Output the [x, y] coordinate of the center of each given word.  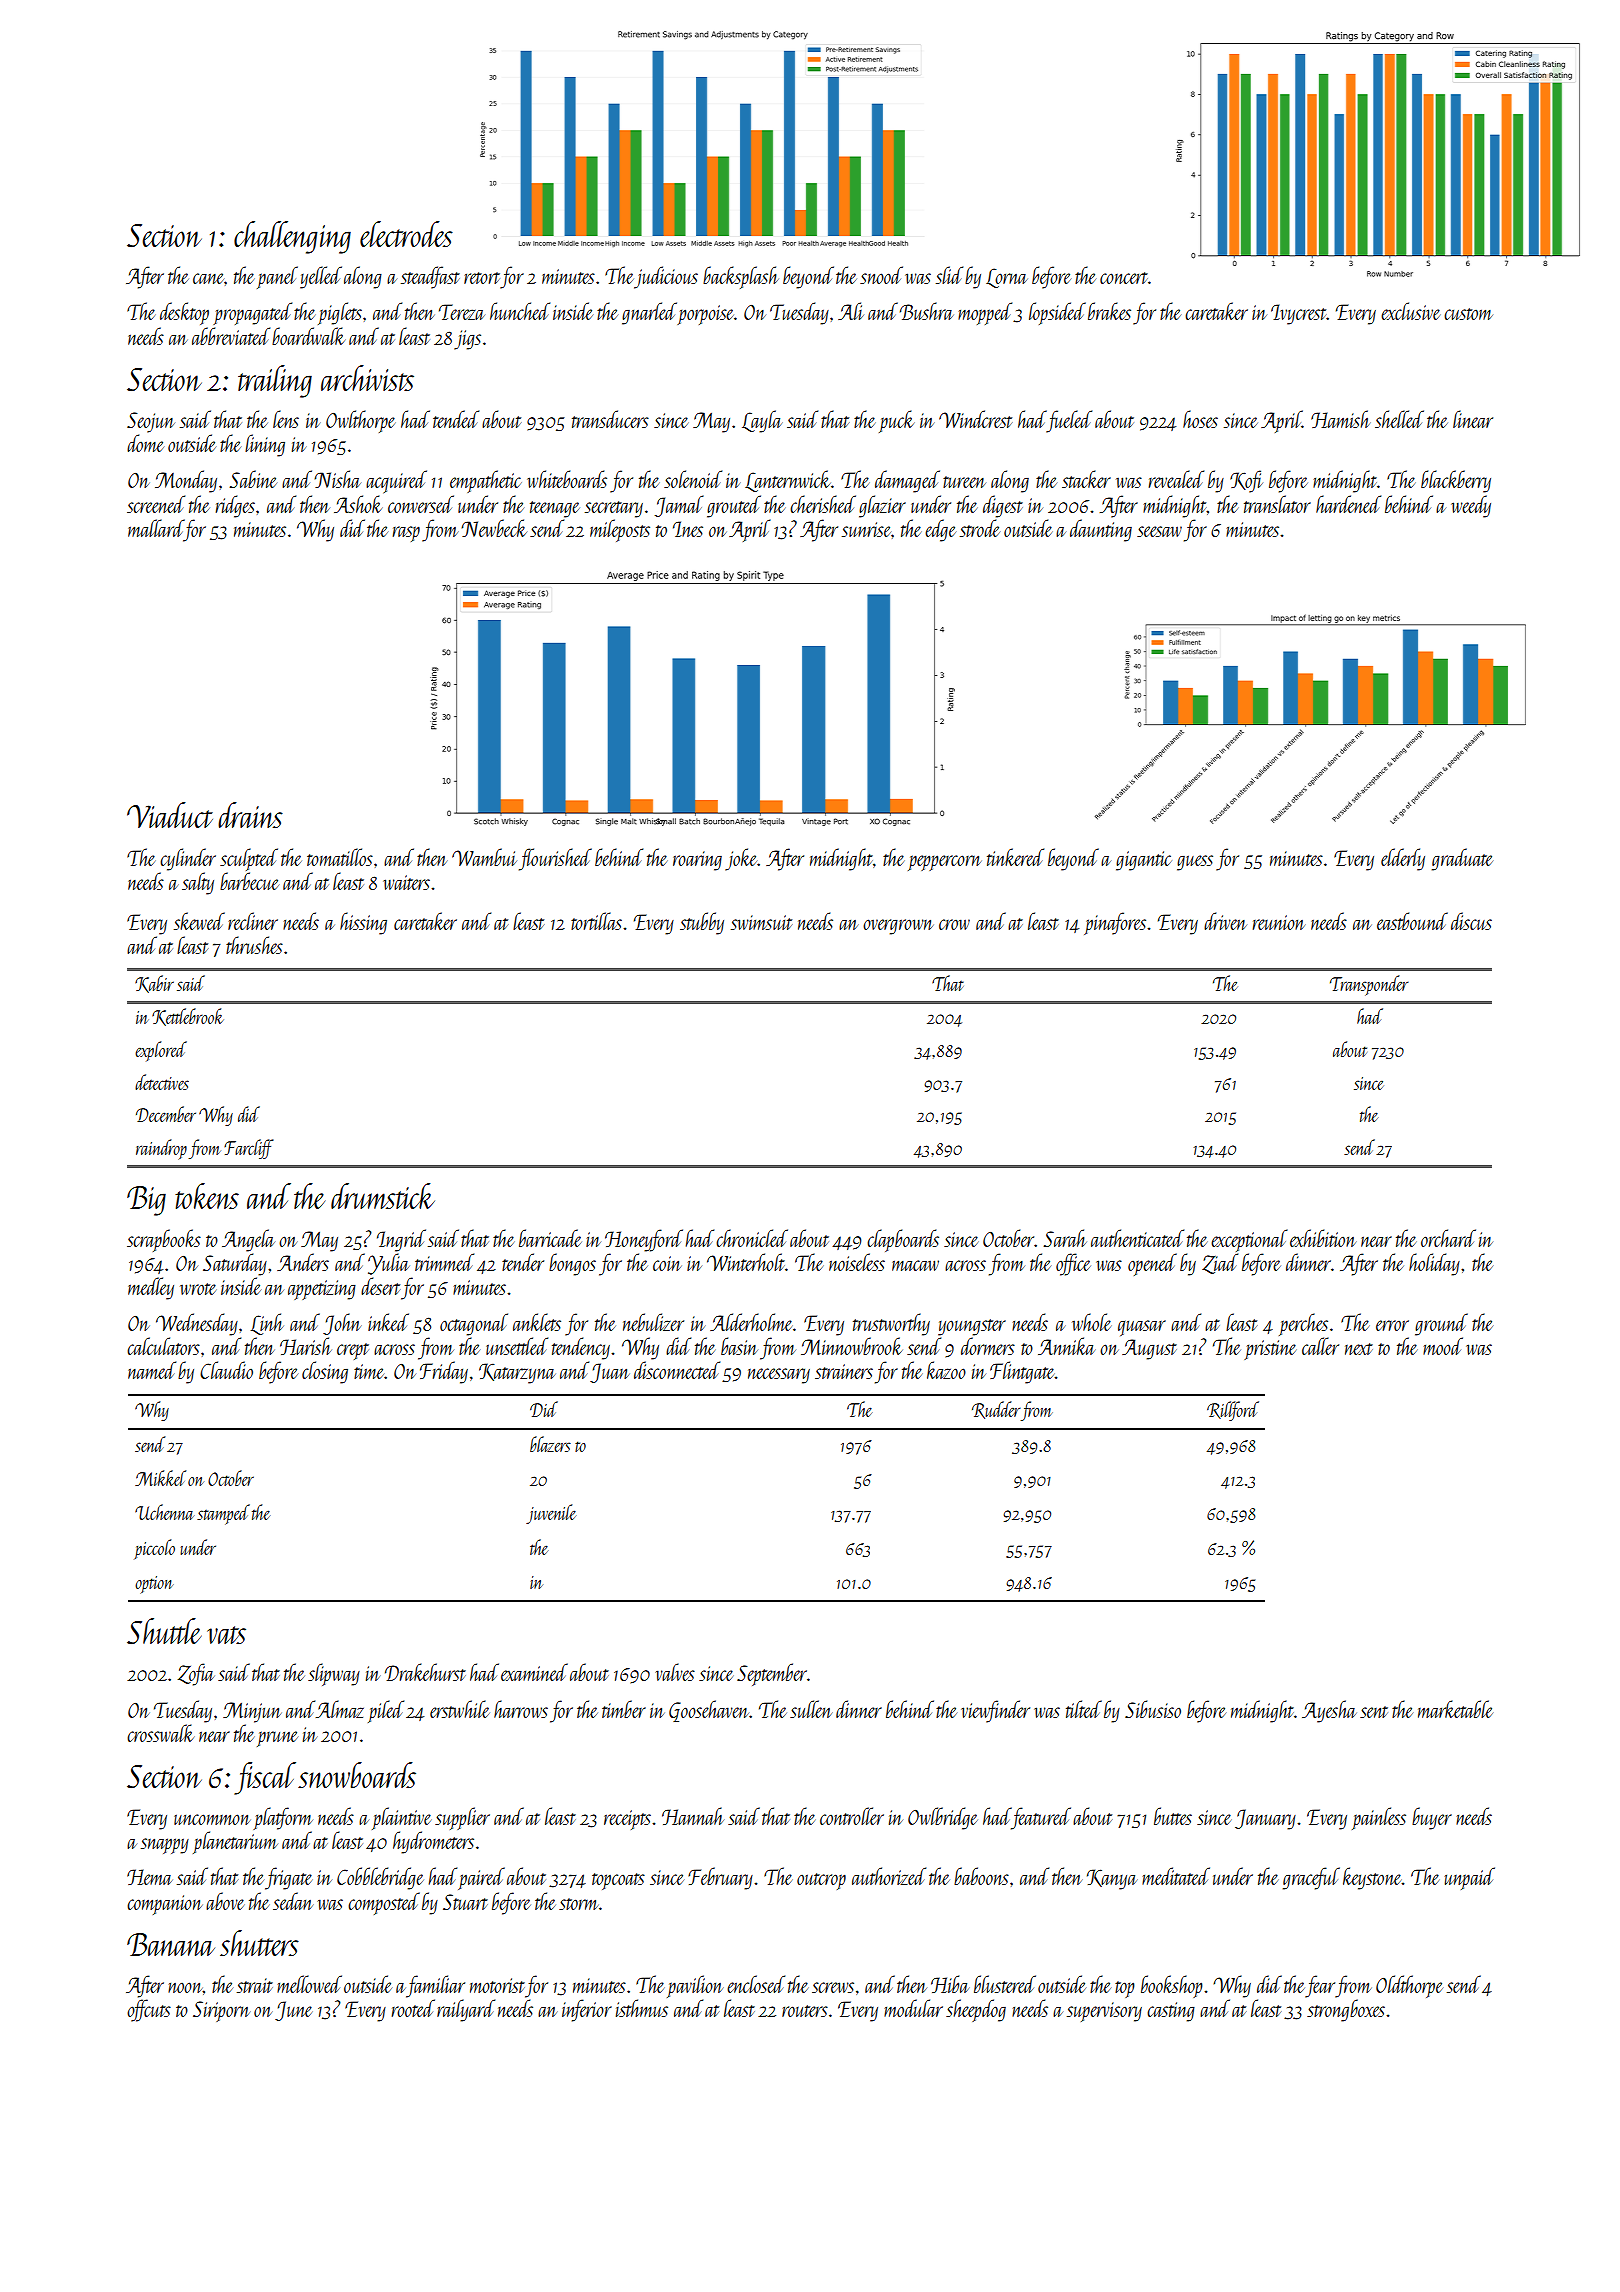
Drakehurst [425, 1672]
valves [675, 1672]
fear [1320, 1986]
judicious [666, 277]
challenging [292, 237]
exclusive [1410, 311]
